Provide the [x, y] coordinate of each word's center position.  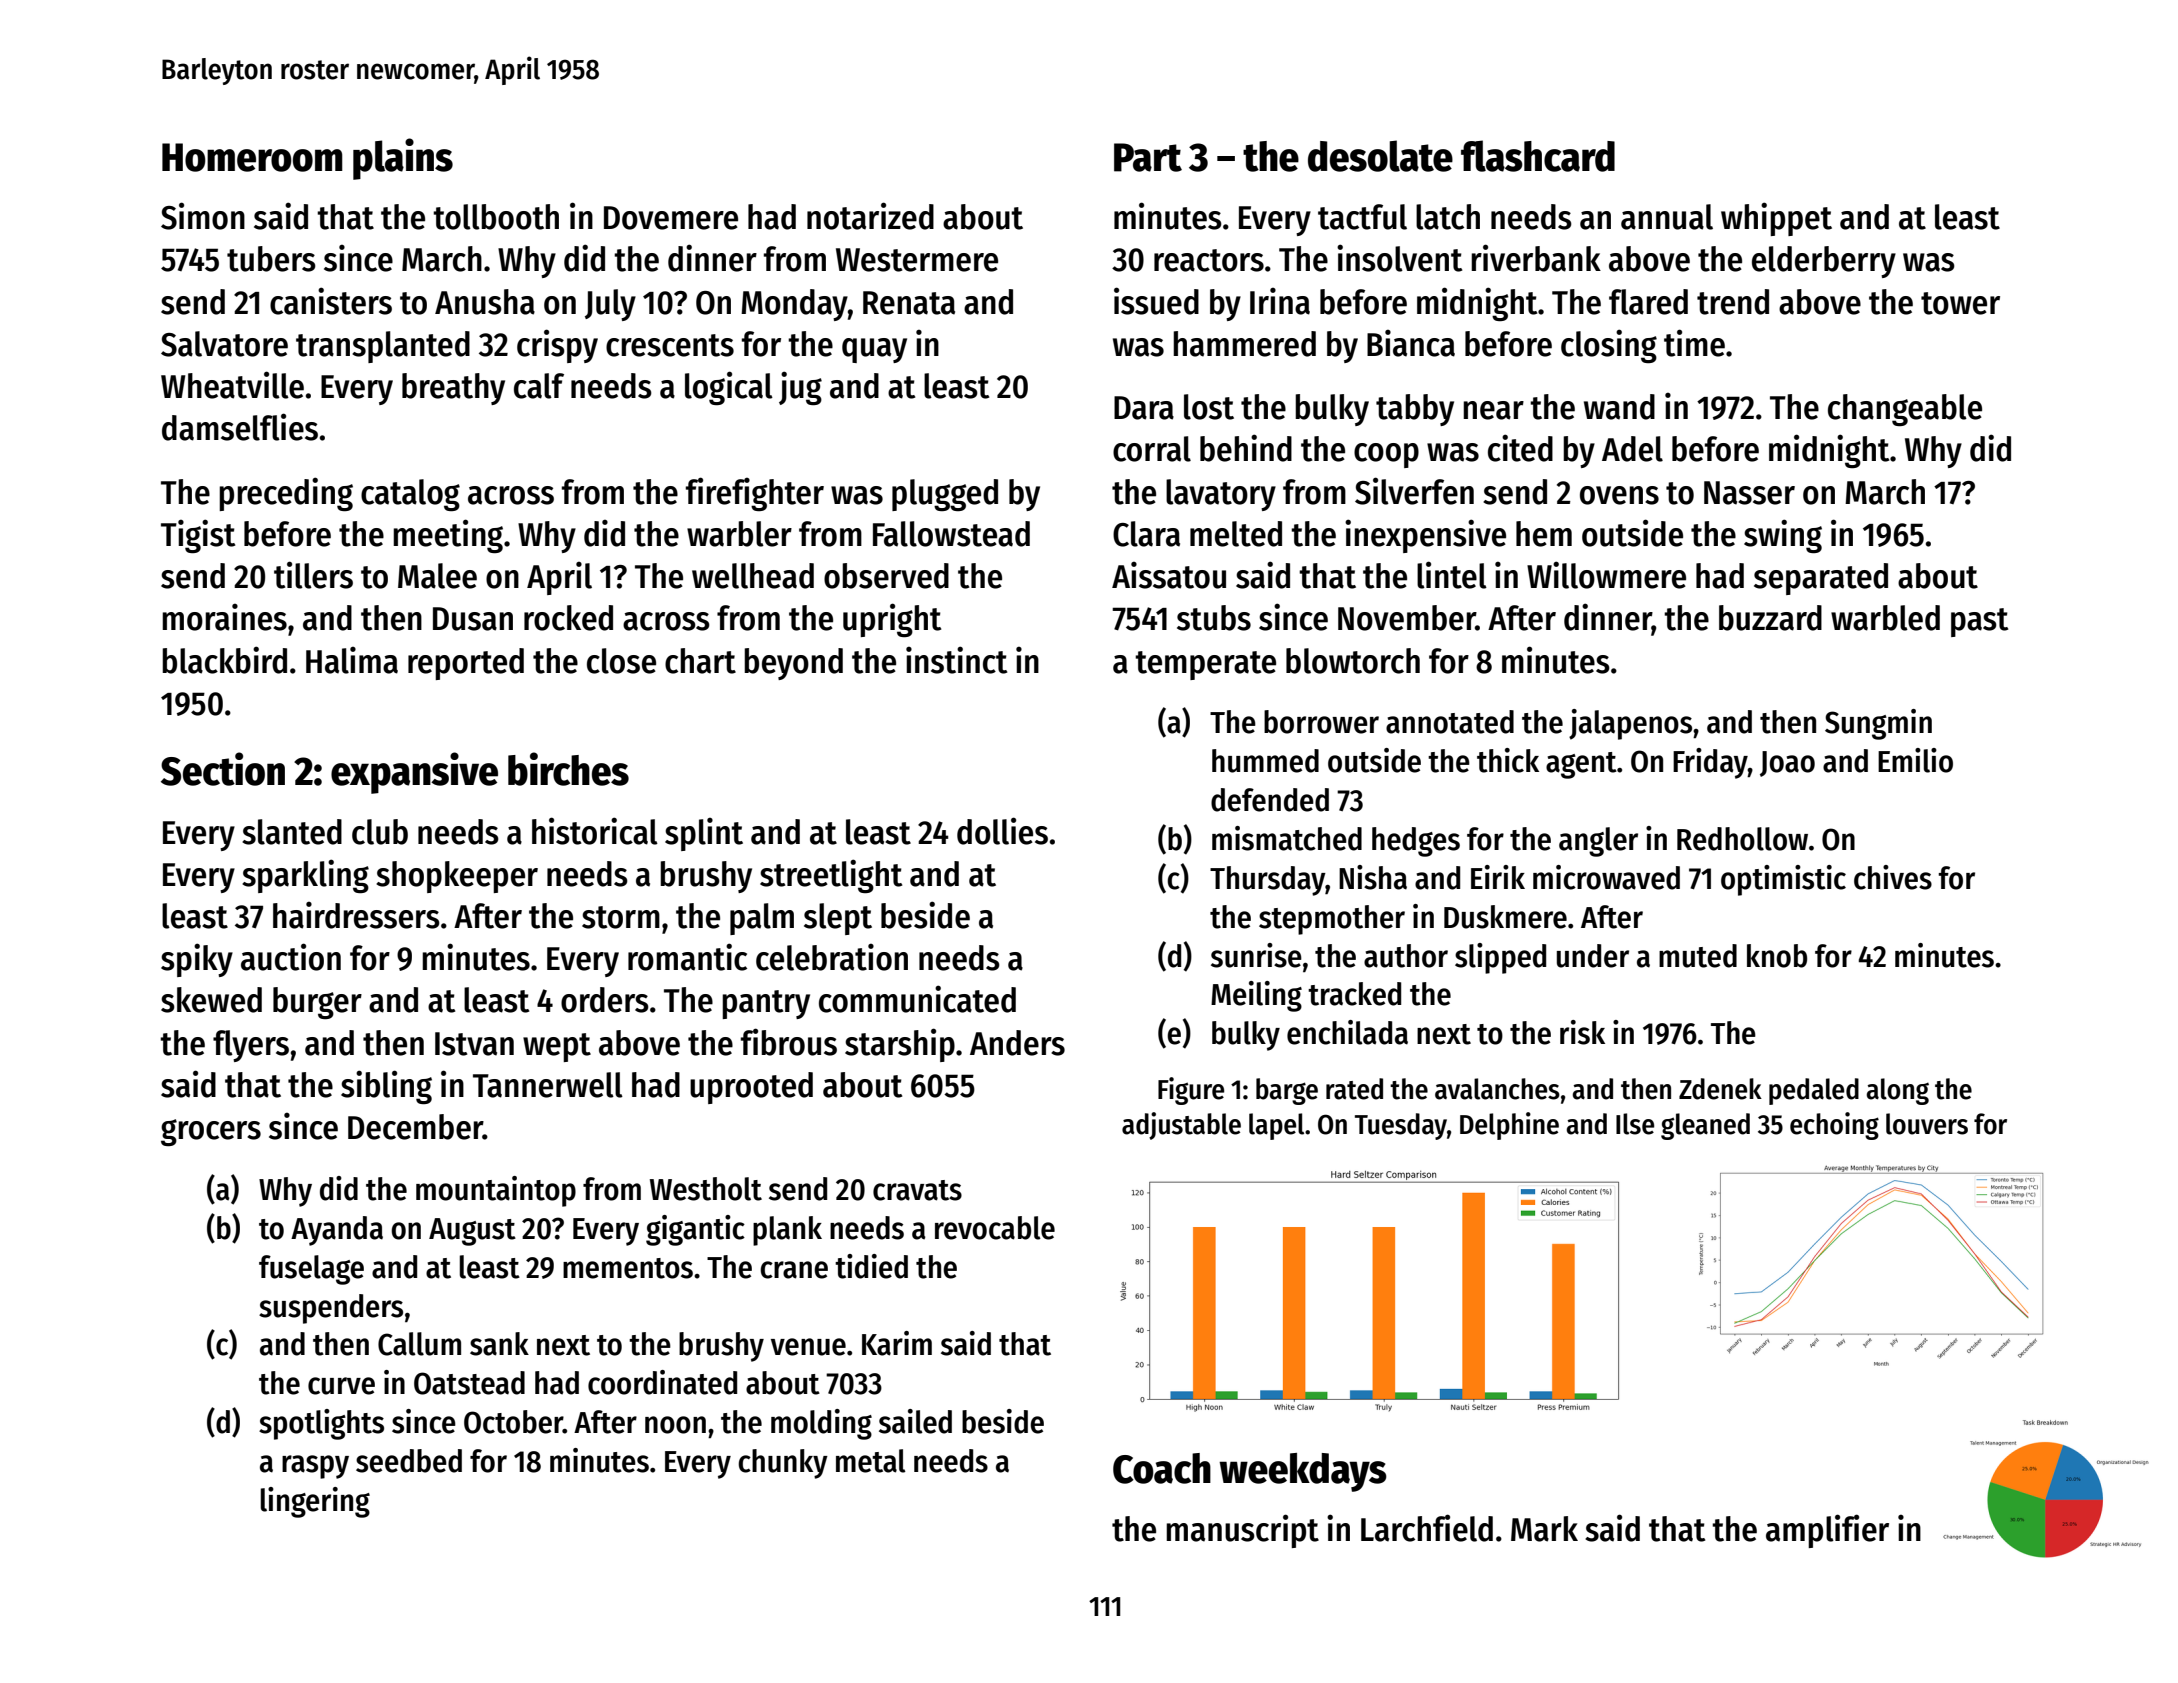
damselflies [240, 427]
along [1898, 1091]
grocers [211, 1132]
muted [1698, 956]
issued [1156, 301]
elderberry [1824, 262]
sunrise [1256, 955]
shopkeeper [457, 877]
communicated [917, 999]
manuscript [1242, 1531]
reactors [1209, 260]
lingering [315, 1502]
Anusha [485, 302]
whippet [1776, 219]
